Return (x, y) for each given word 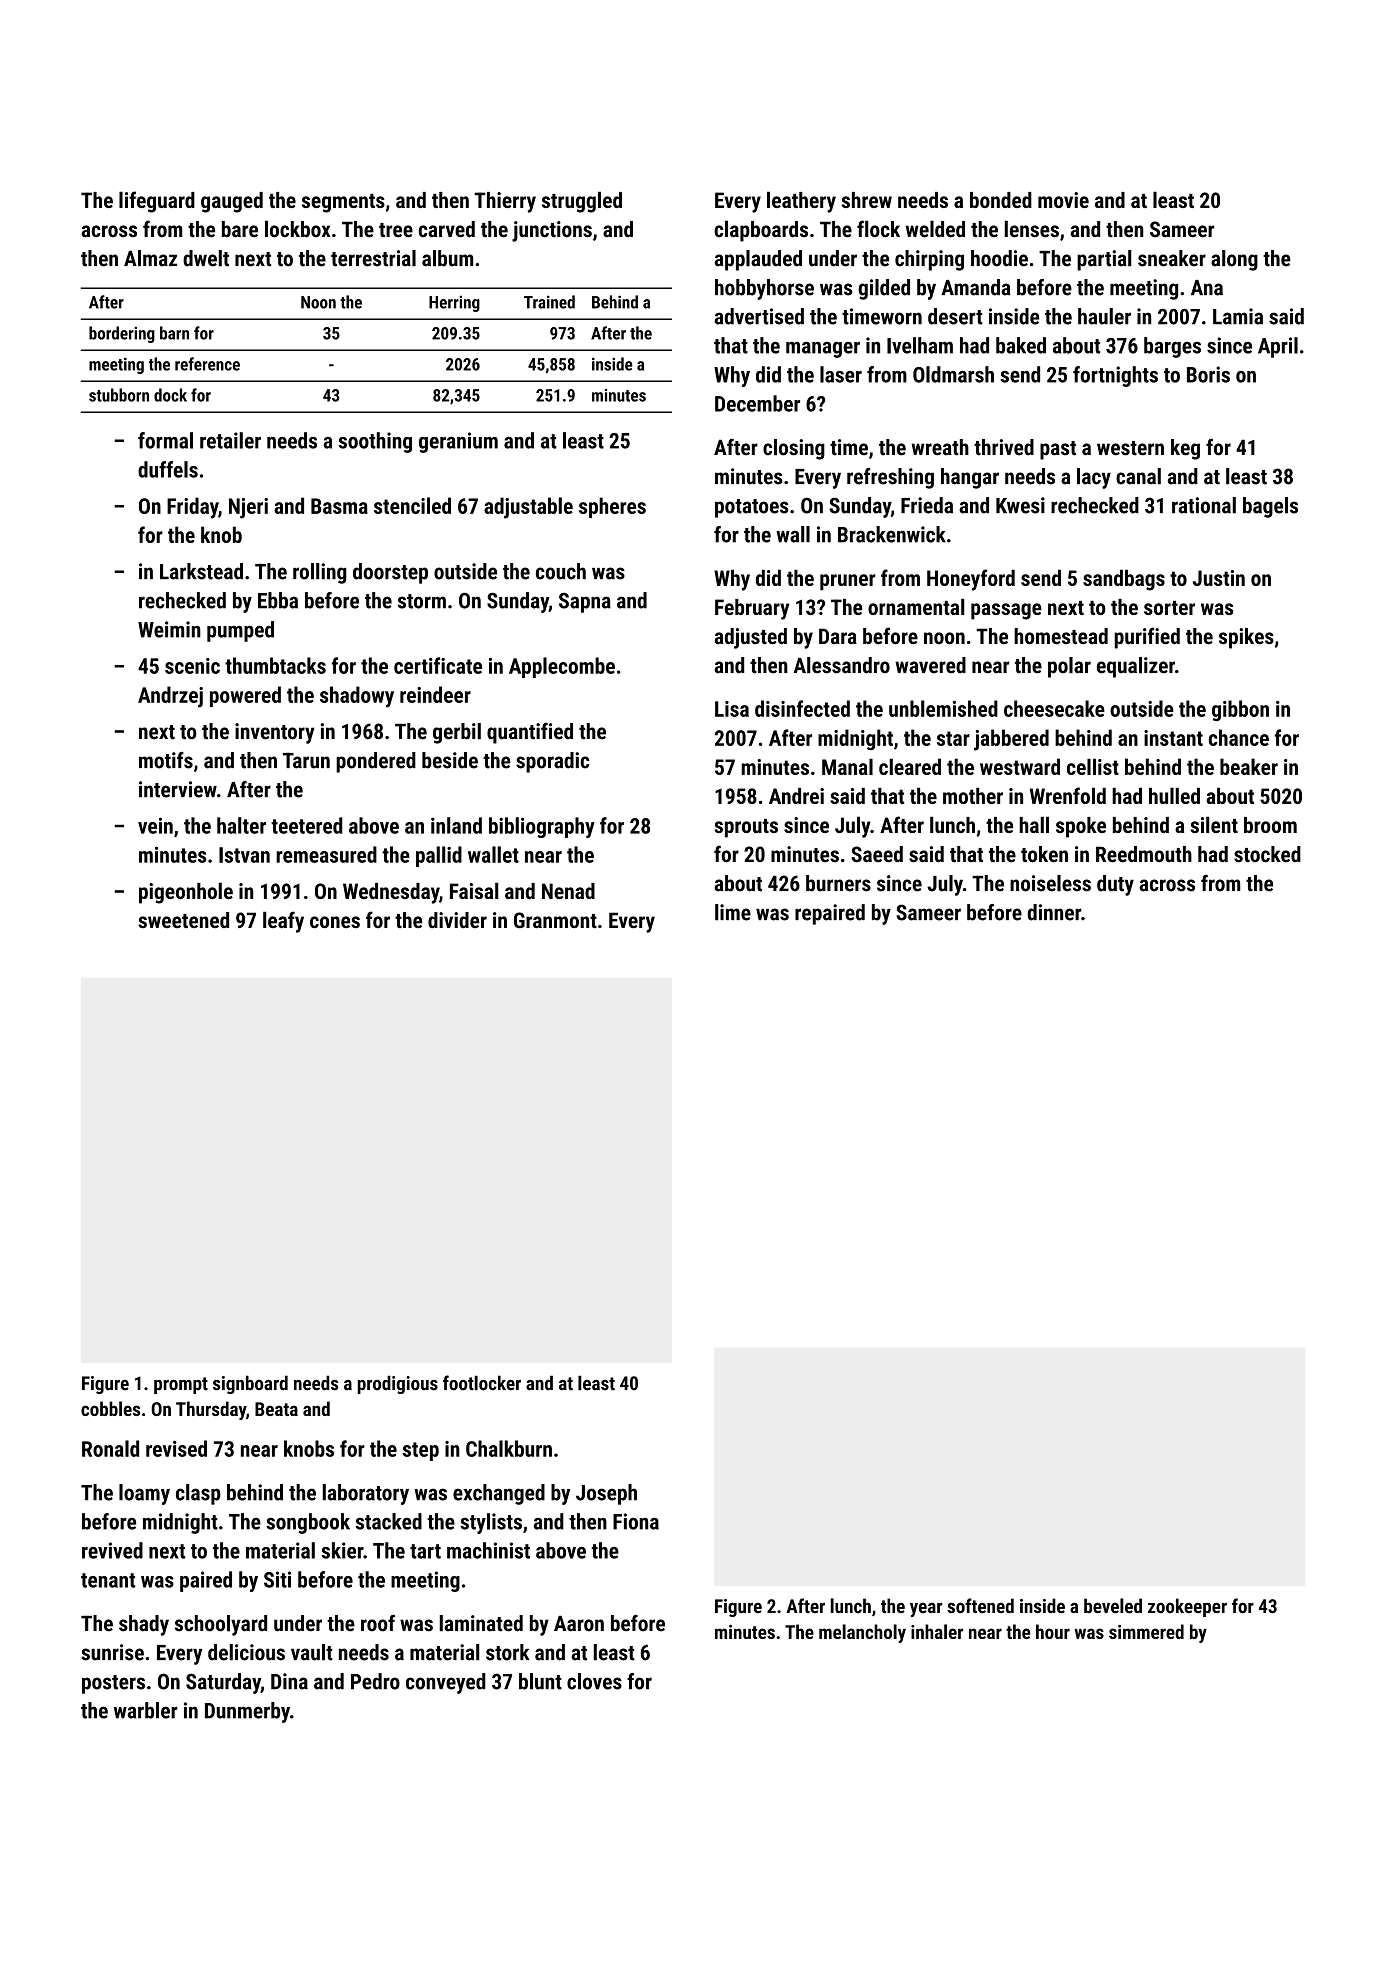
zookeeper (1187, 1607)
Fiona (636, 1521)
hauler (1104, 316)
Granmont (555, 920)
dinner (1054, 912)
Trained (549, 302)
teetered (307, 825)
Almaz (150, 258)
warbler (146, 1710)
